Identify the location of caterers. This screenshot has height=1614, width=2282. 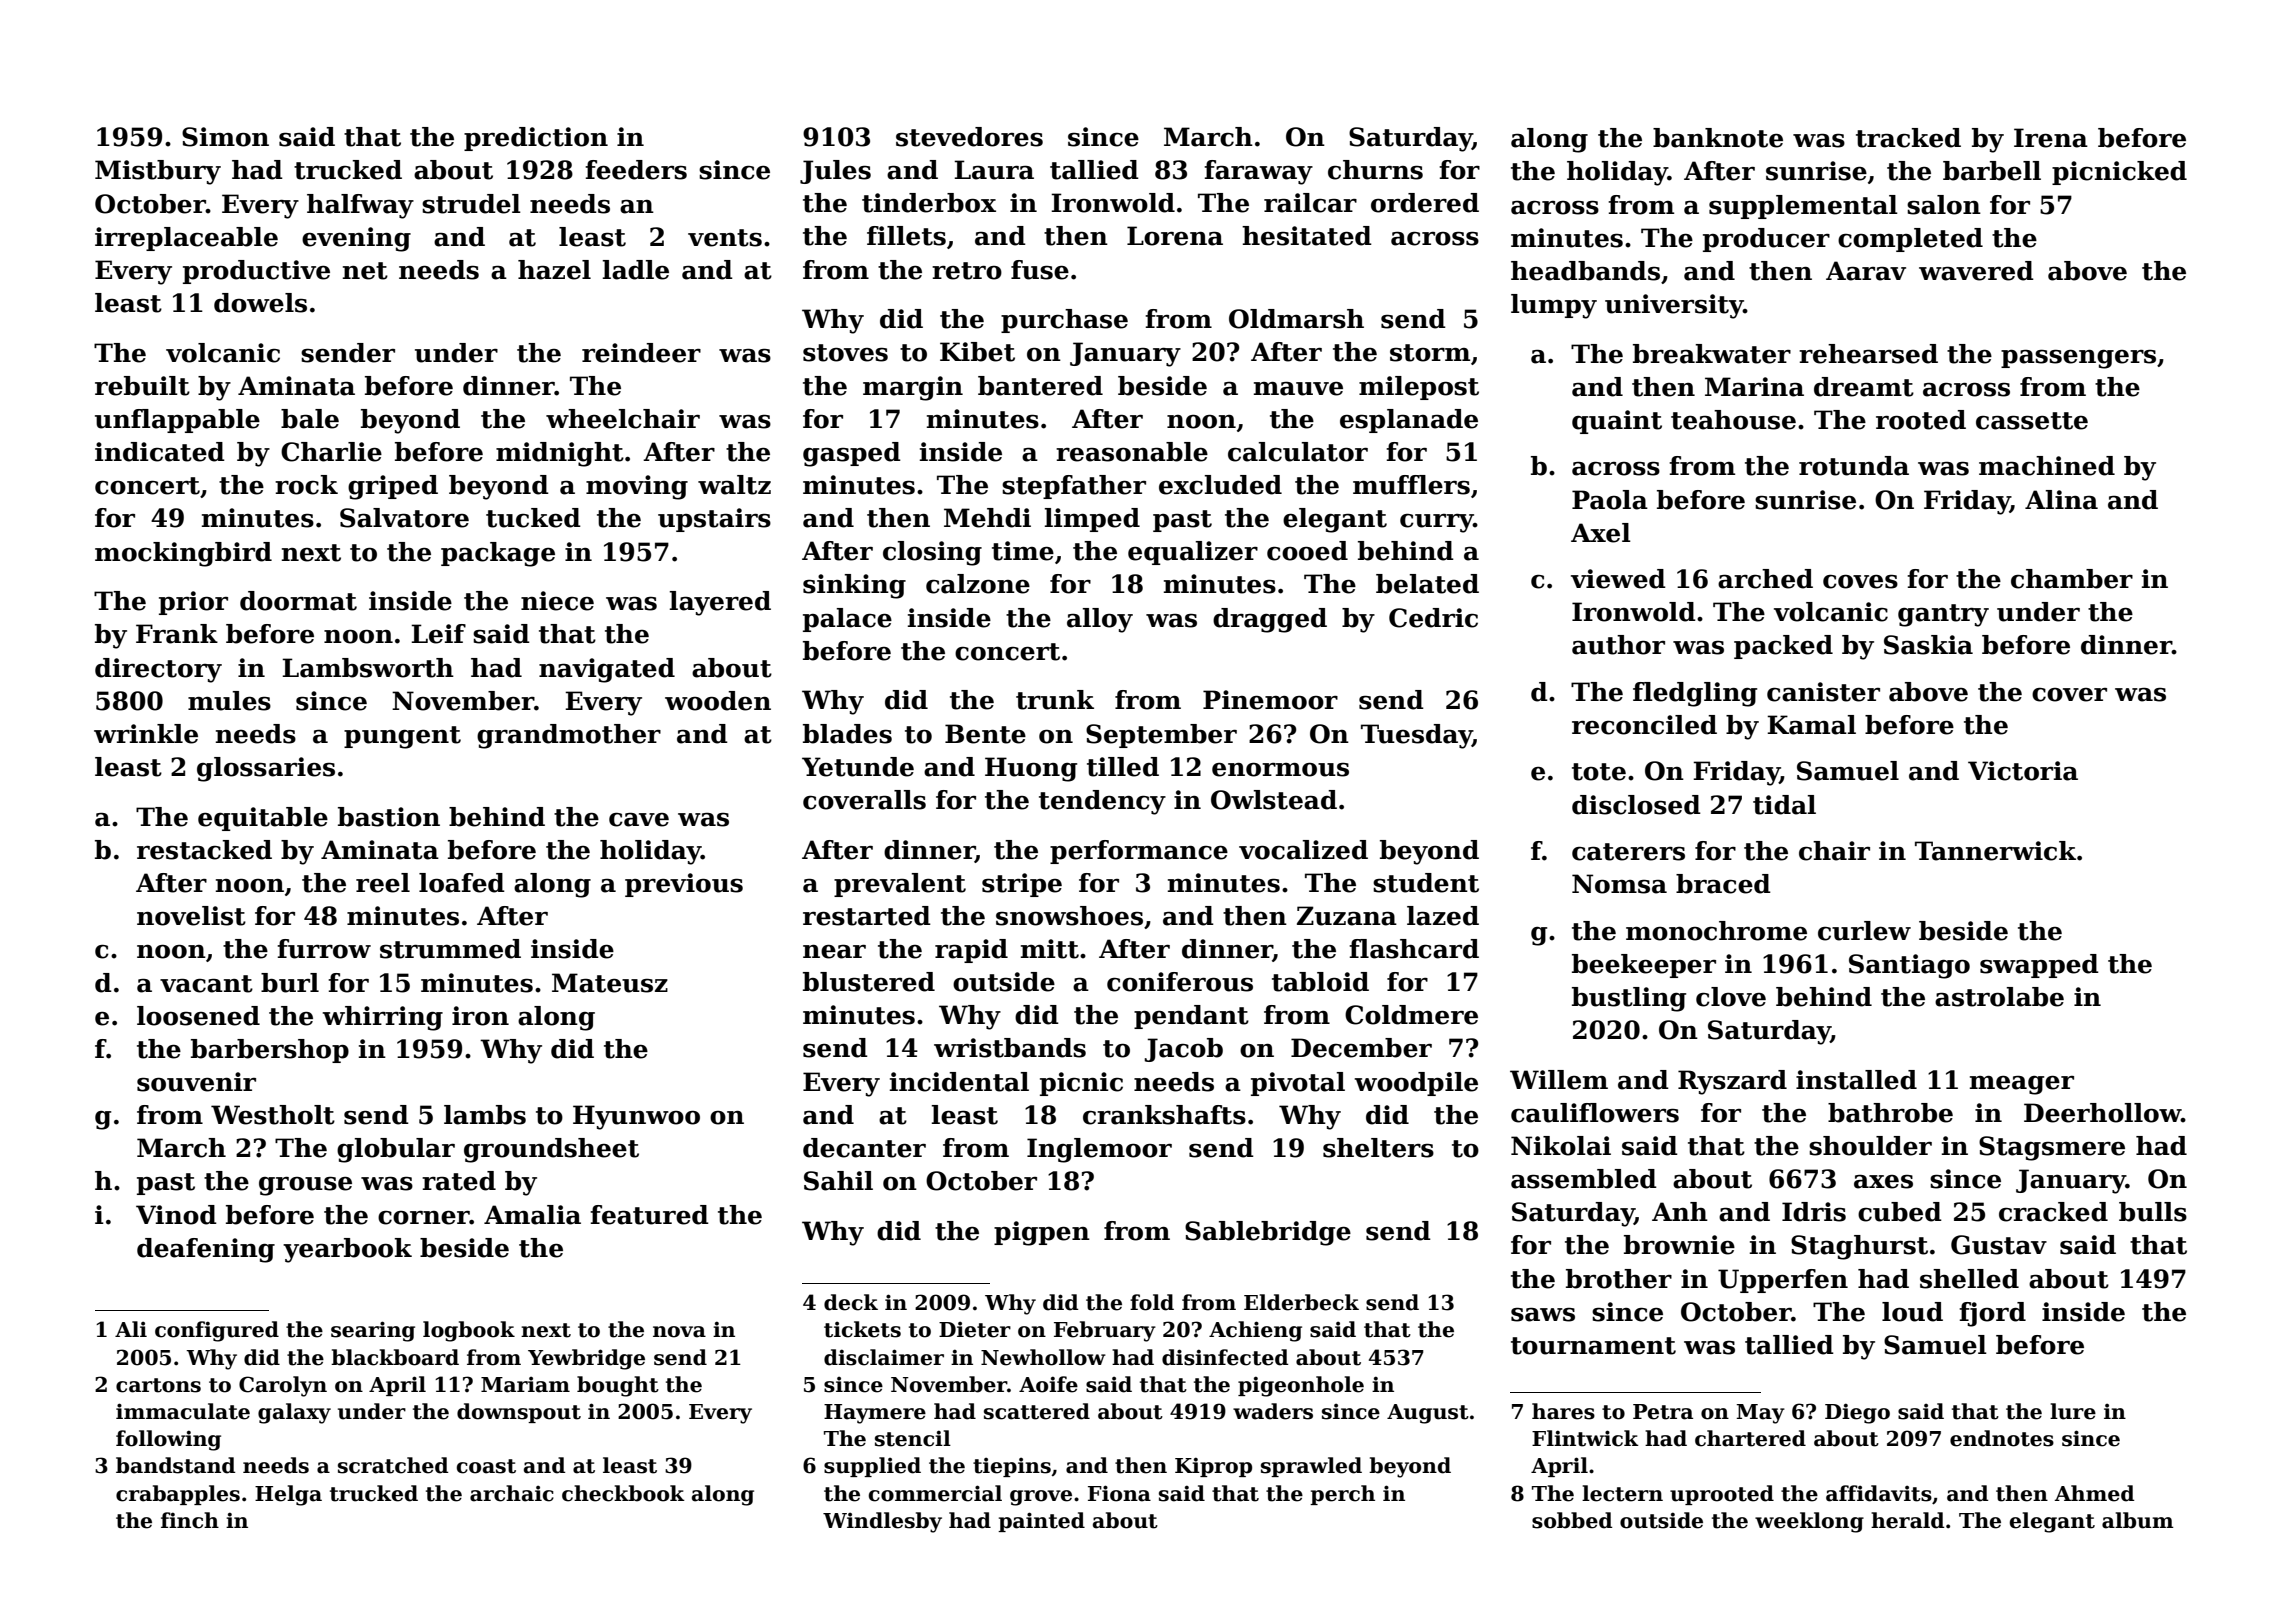
(1628, 852).
